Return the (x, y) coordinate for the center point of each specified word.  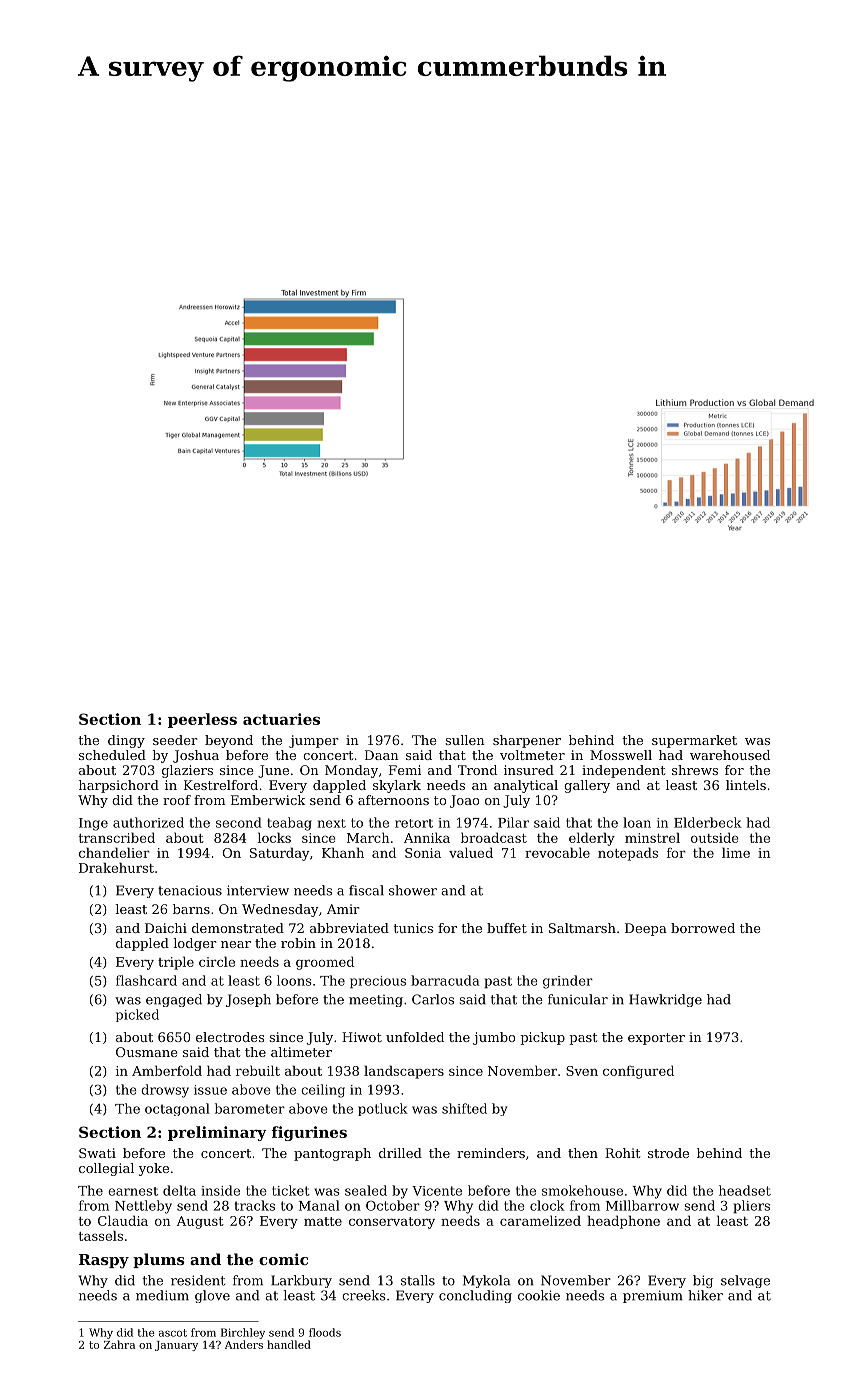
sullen (464, 740)
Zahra (119, 1344)
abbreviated (349, 928)
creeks (364, 1295)
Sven (582, 1071)
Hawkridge (665, 1000)
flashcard (146, 980)
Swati (97, 1153)
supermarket (694, 741)
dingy (126, 741)
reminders (491, 1153)
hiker (705, 1295)
